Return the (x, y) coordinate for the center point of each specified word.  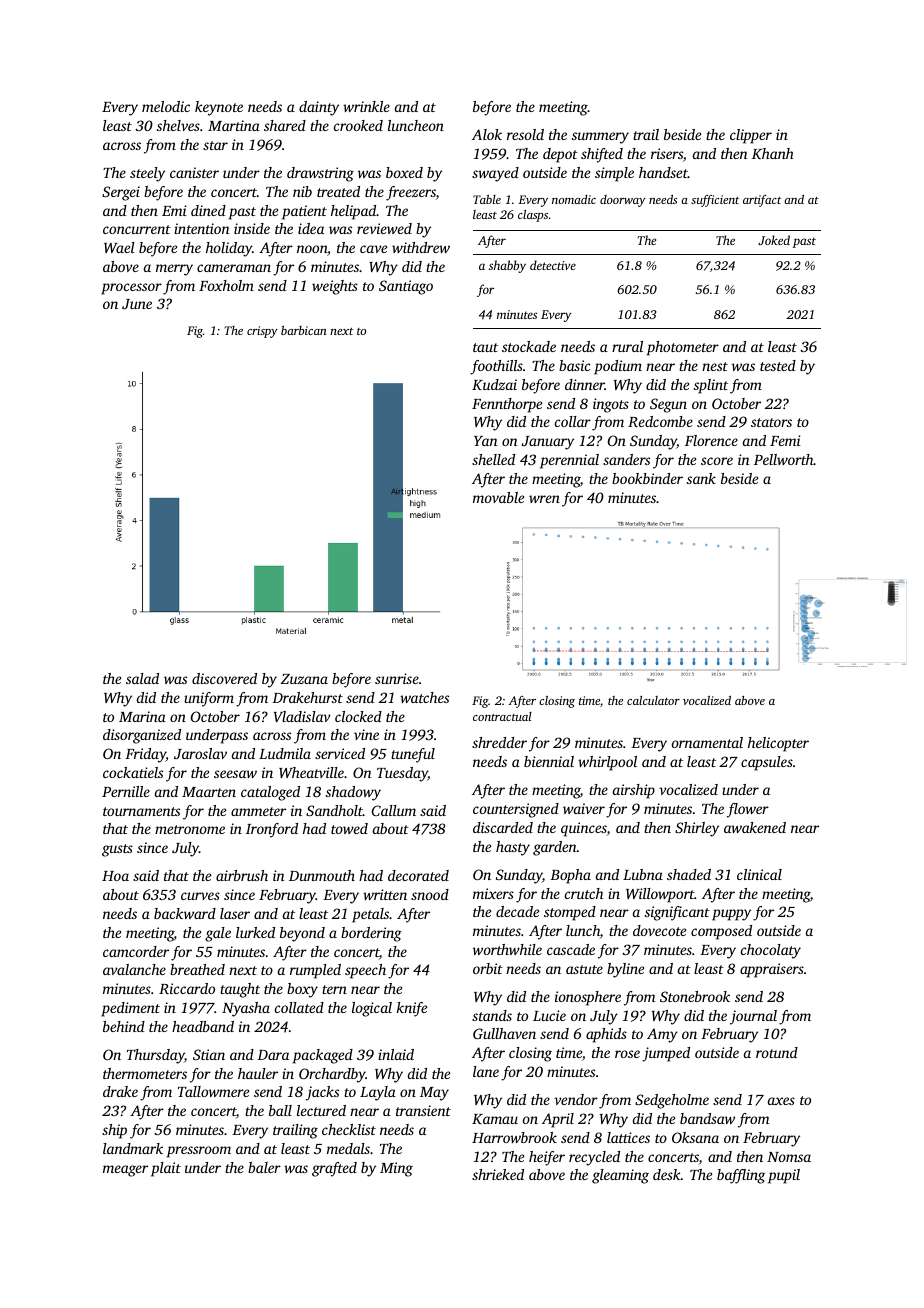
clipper (751, 136)
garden (555, 848)
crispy (262, 332)
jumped (666, 1054)
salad (142, 678)
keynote (219, 108)
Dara (273, 1055)
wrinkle (366, 106)
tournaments (141, 811)
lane (486, 1071)
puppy (731, 915)
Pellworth (784, 459)
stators (771, 422)
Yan (486, 441)
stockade (529, 346)
